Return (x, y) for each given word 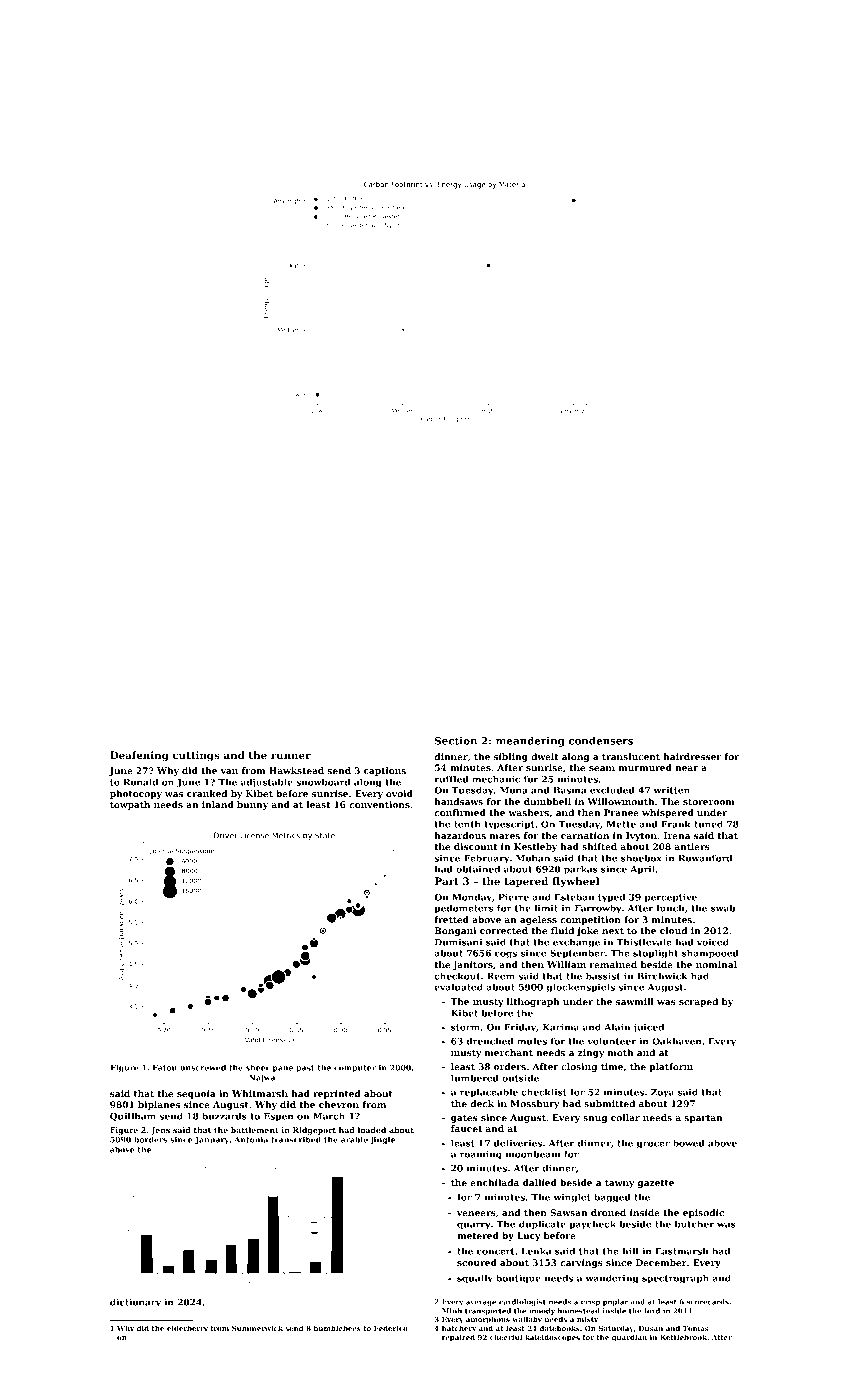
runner (291, 756)
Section (456, 741)
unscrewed (203, 1067)
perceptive (671, 898)
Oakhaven (677, 1041)
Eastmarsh (682, 1251)
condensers (601, 740)
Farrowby (598, 909)
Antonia (251, 1139)
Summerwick (257, 1328)
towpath (130, 805)
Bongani (455, 931)
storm (465, 1027)
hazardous (460, 835)
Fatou (165, 1068)
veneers (476, 1213)
